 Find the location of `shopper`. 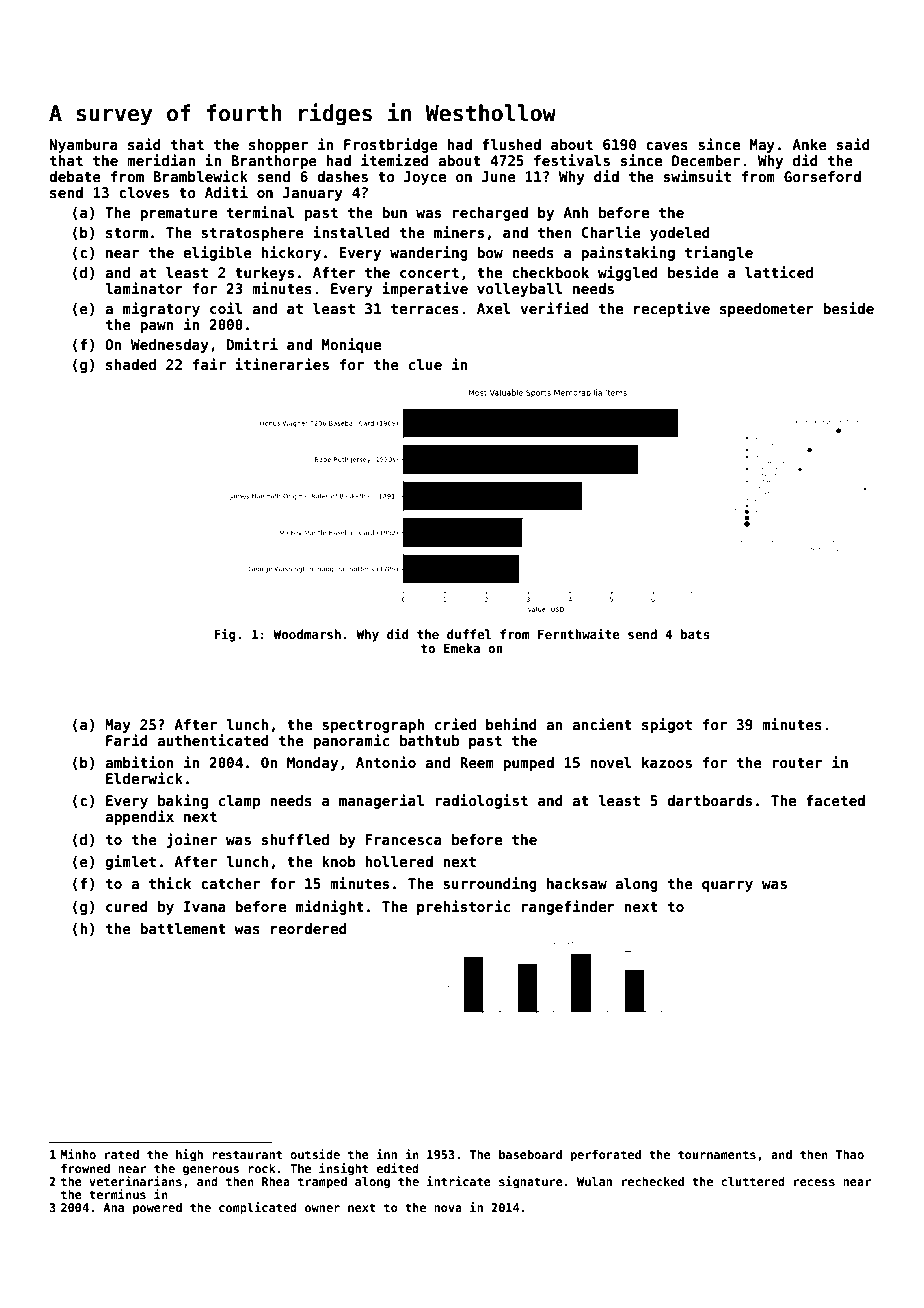

shopper is located at coordinates (278, 146).
